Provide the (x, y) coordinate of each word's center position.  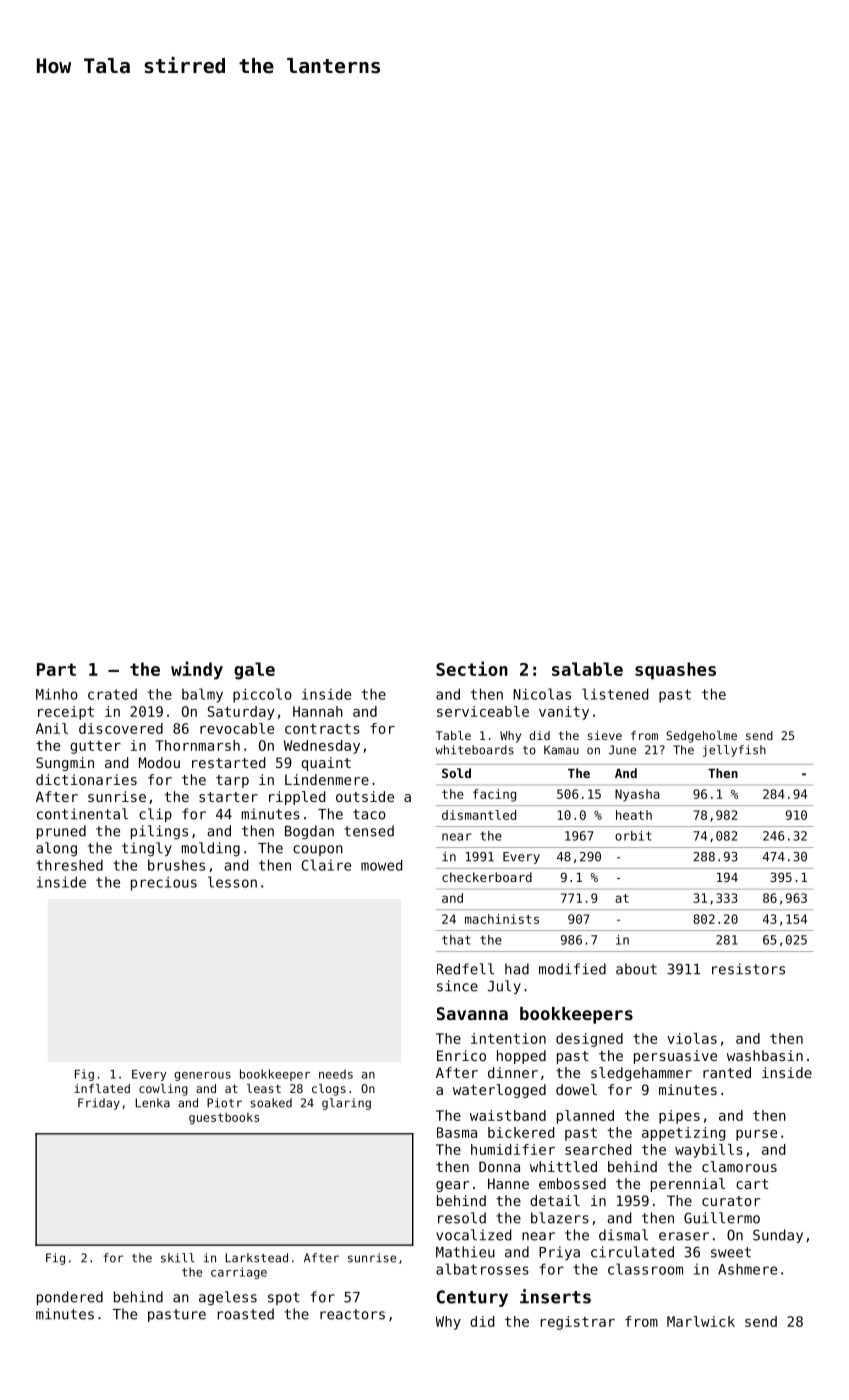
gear (452, 1186)
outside (365, 796)
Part (56, 669)
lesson (232, 882)
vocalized (473, 1235)
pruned (61, 832)
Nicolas (542, 694)
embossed (572, 1183)
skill (178, 1258)
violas (692, 1038)
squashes (675, 671)
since (457, 986)
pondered (70, 1298)
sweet (731, 1252)
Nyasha (637, 795)
